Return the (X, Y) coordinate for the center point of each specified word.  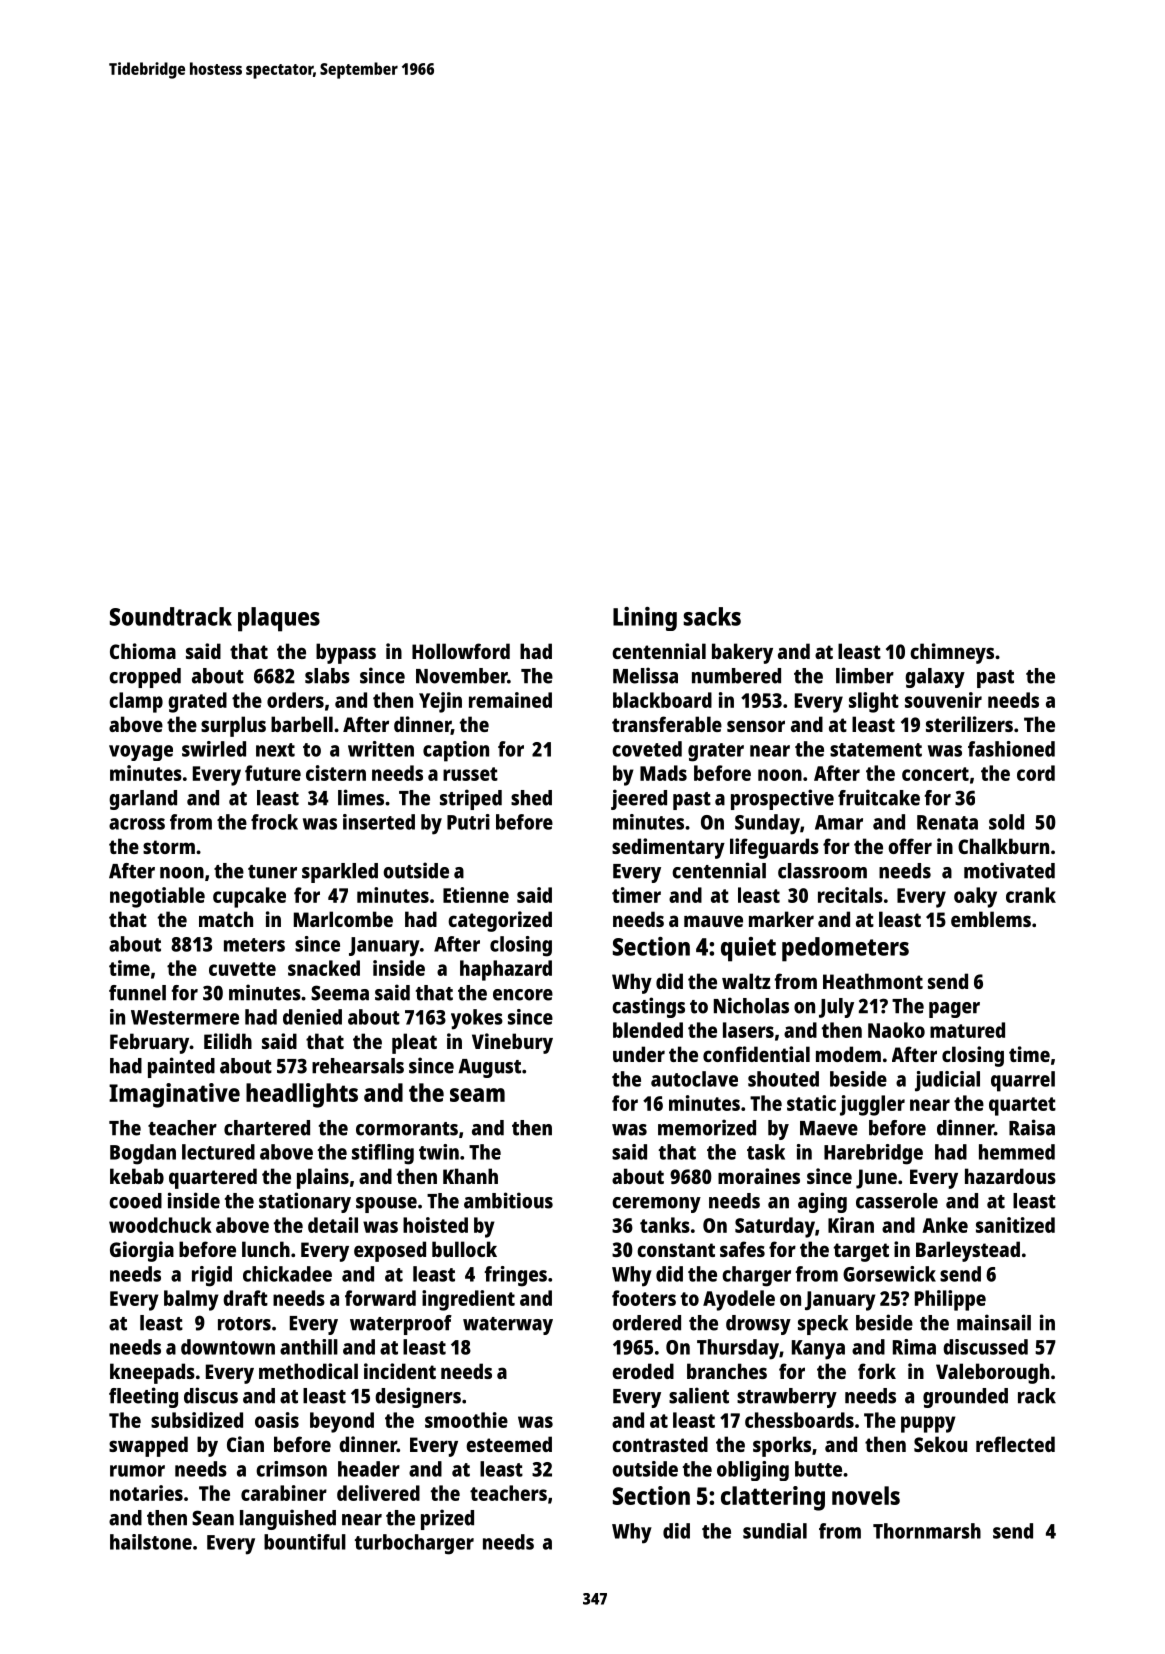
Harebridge (873, 1154)
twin (439, 1152)
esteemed (509, 1444)
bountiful (305, 1542)
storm (169, 847)
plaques (279, 619)
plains (323, 1178)
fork (877, 1371)
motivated (1009, 870)
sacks (712, 616)
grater (716, 752)
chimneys (952, 653)
